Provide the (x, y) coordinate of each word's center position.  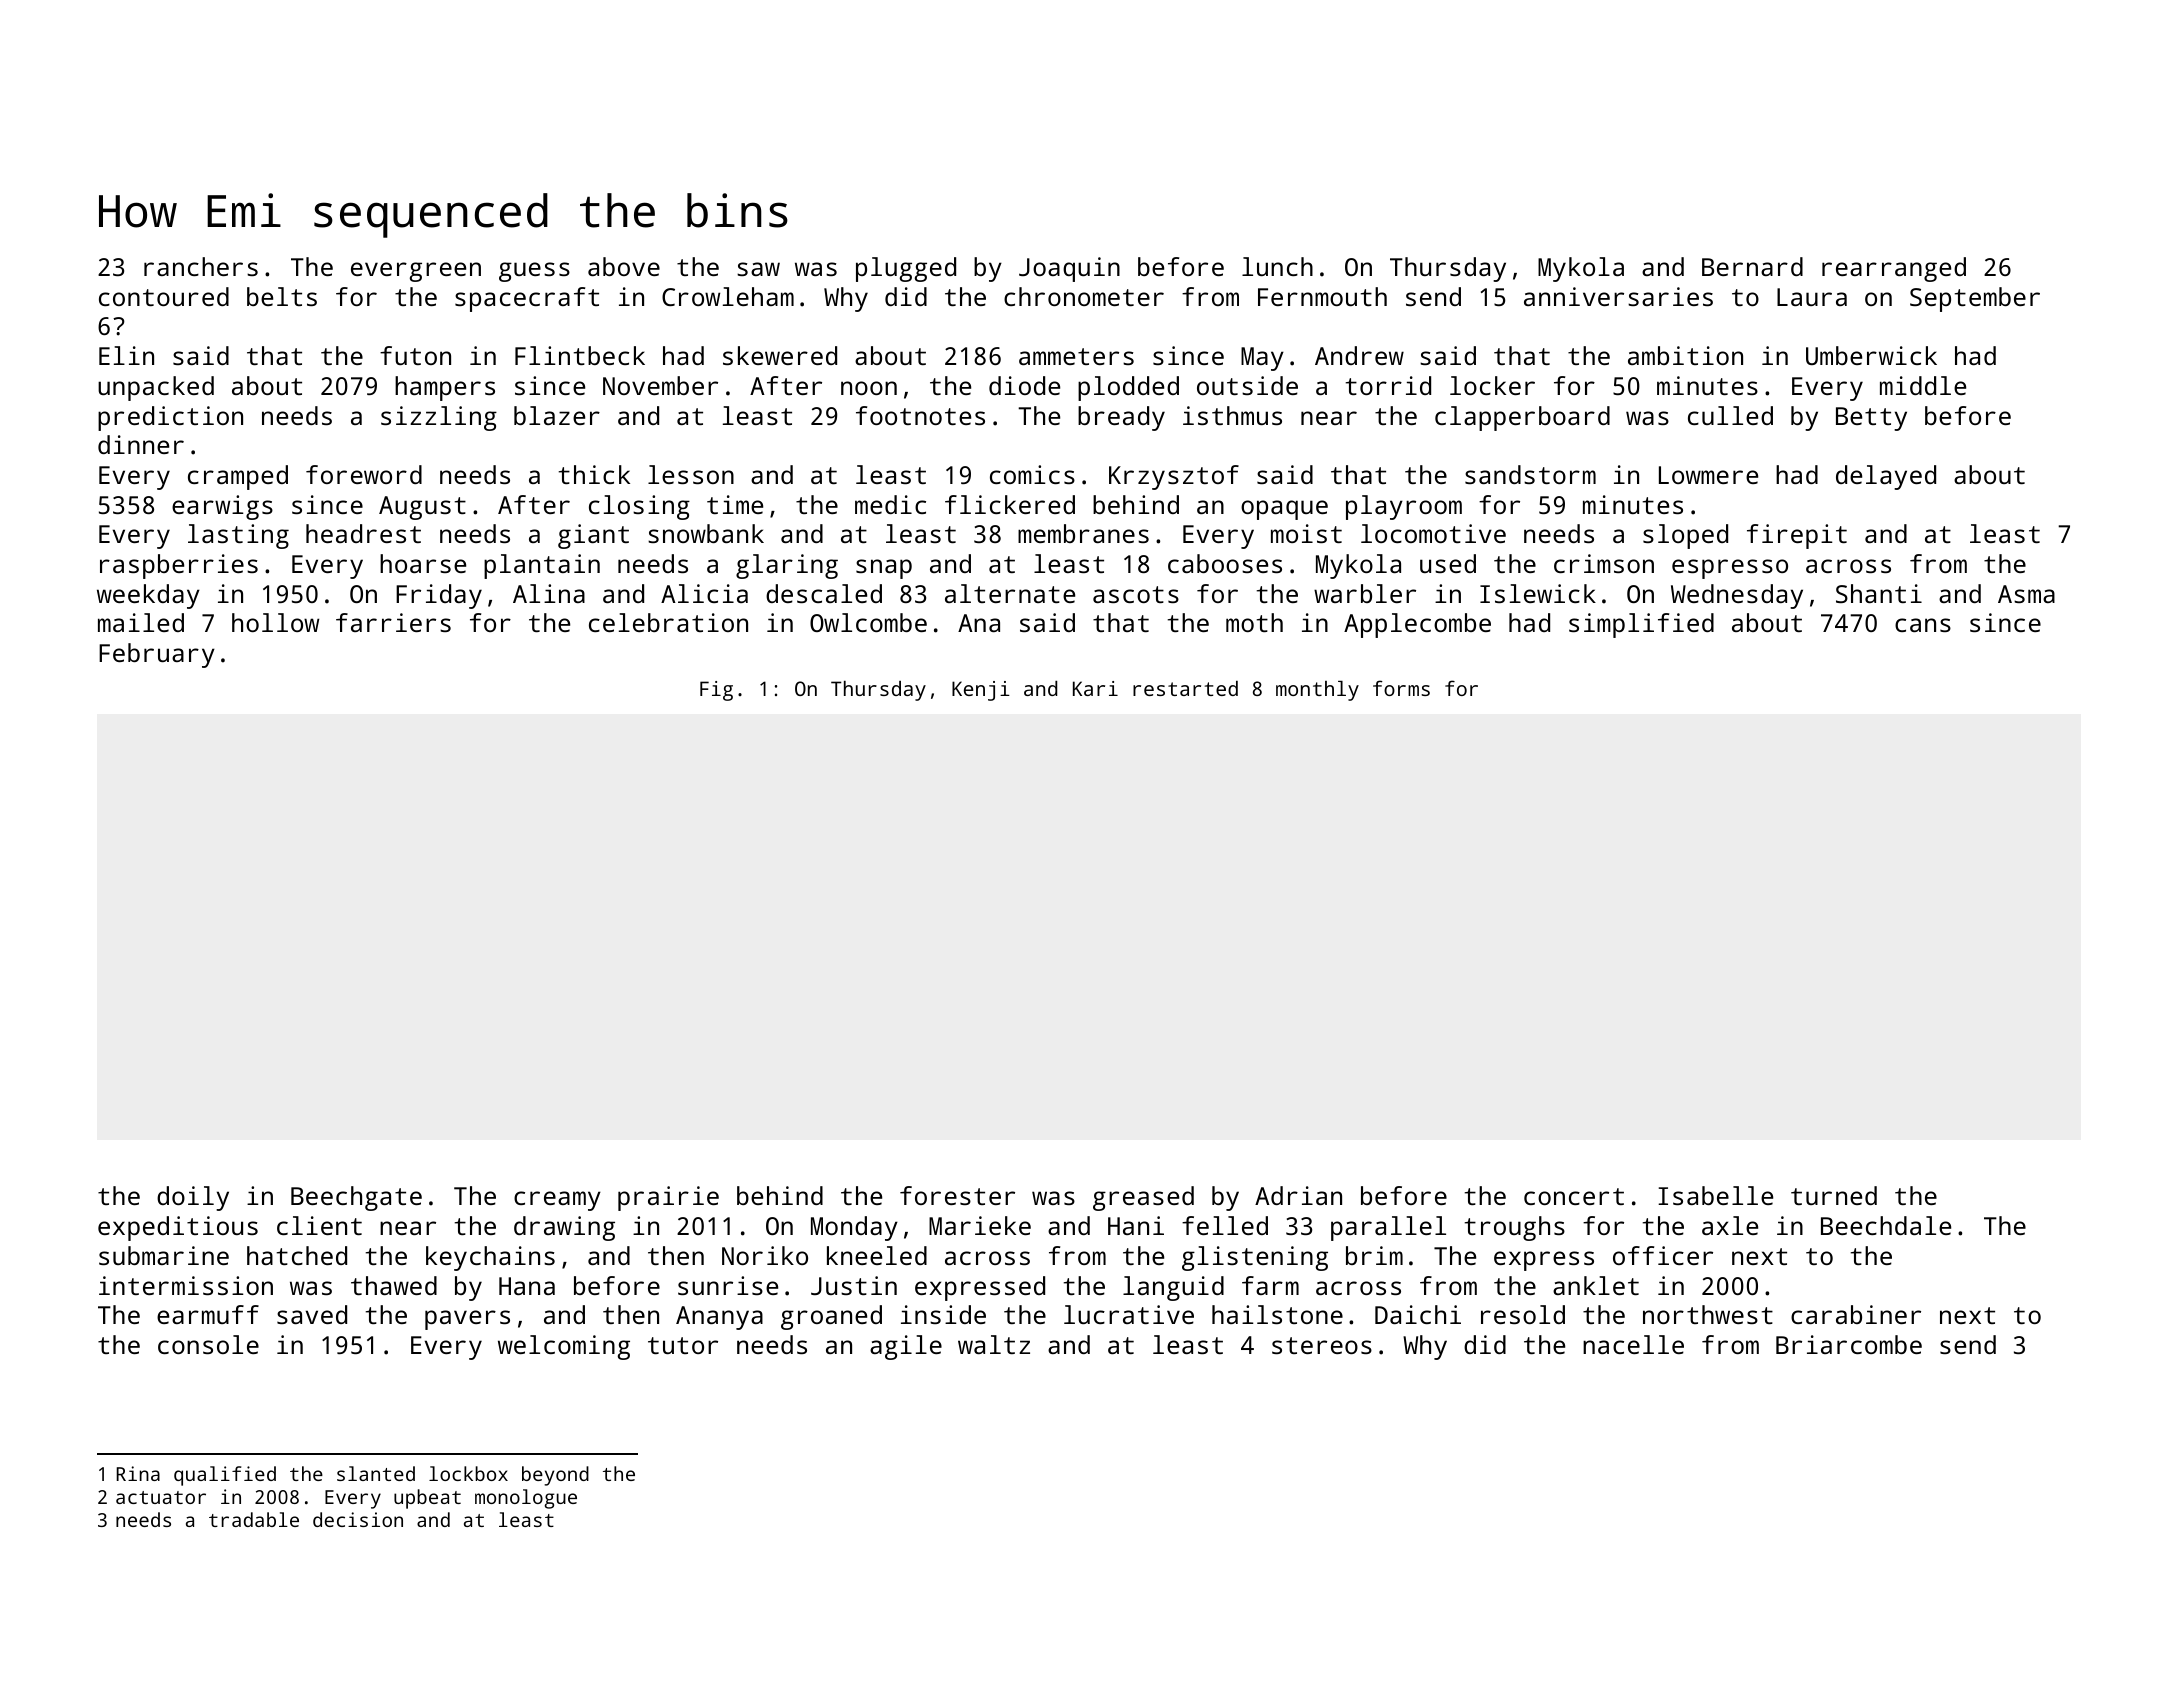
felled (1225, 1225)
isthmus (1232, 415)
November (660, 385)
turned (1834, 1195)
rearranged (1894, 269)
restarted (1185, 688)
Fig (716, 691)
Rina (138, 1473)
